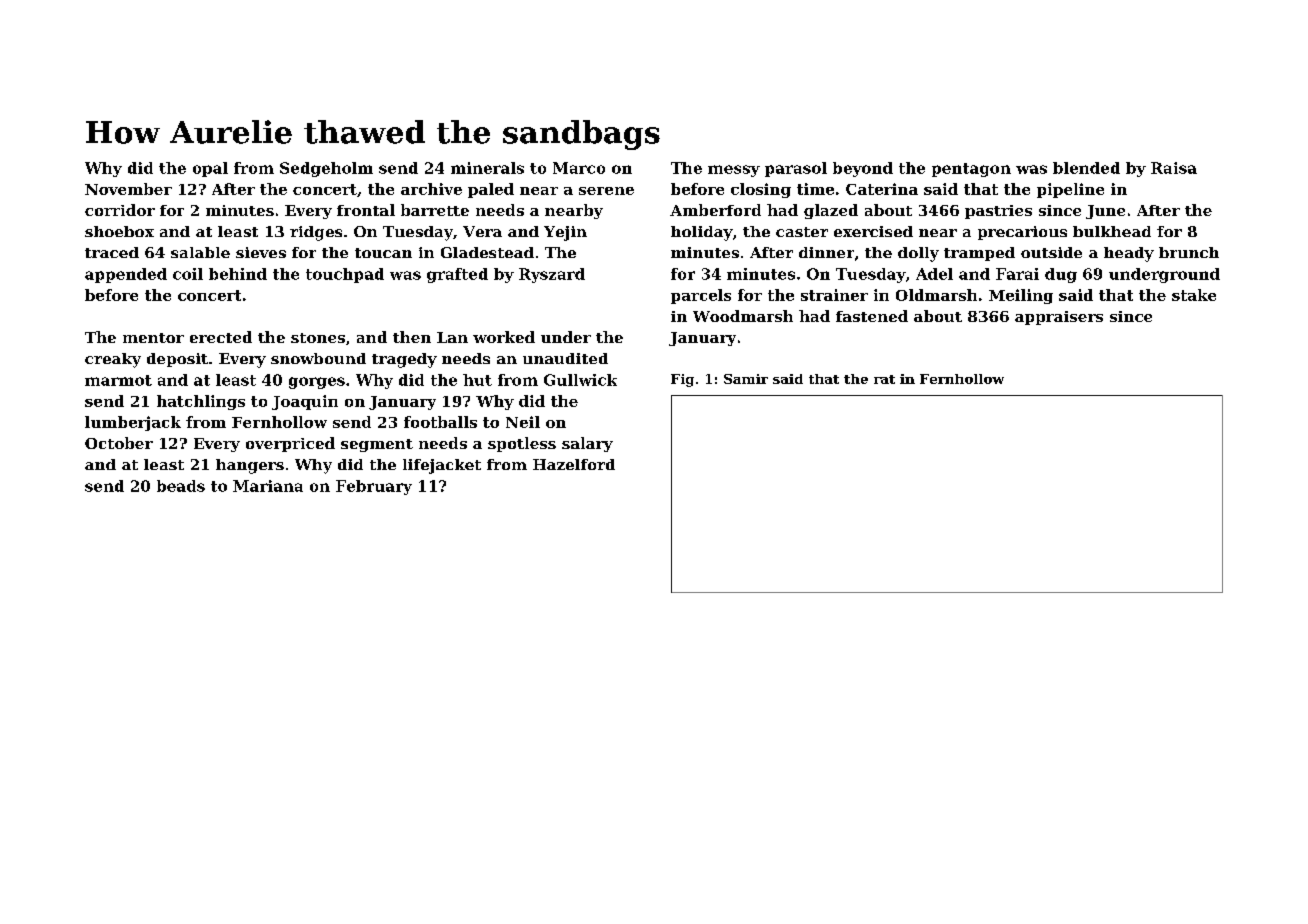 The width and height of the page is (1308, 924). Describe the element at coordinates (1022, 233) in the page. I see `precarious` at that location.
